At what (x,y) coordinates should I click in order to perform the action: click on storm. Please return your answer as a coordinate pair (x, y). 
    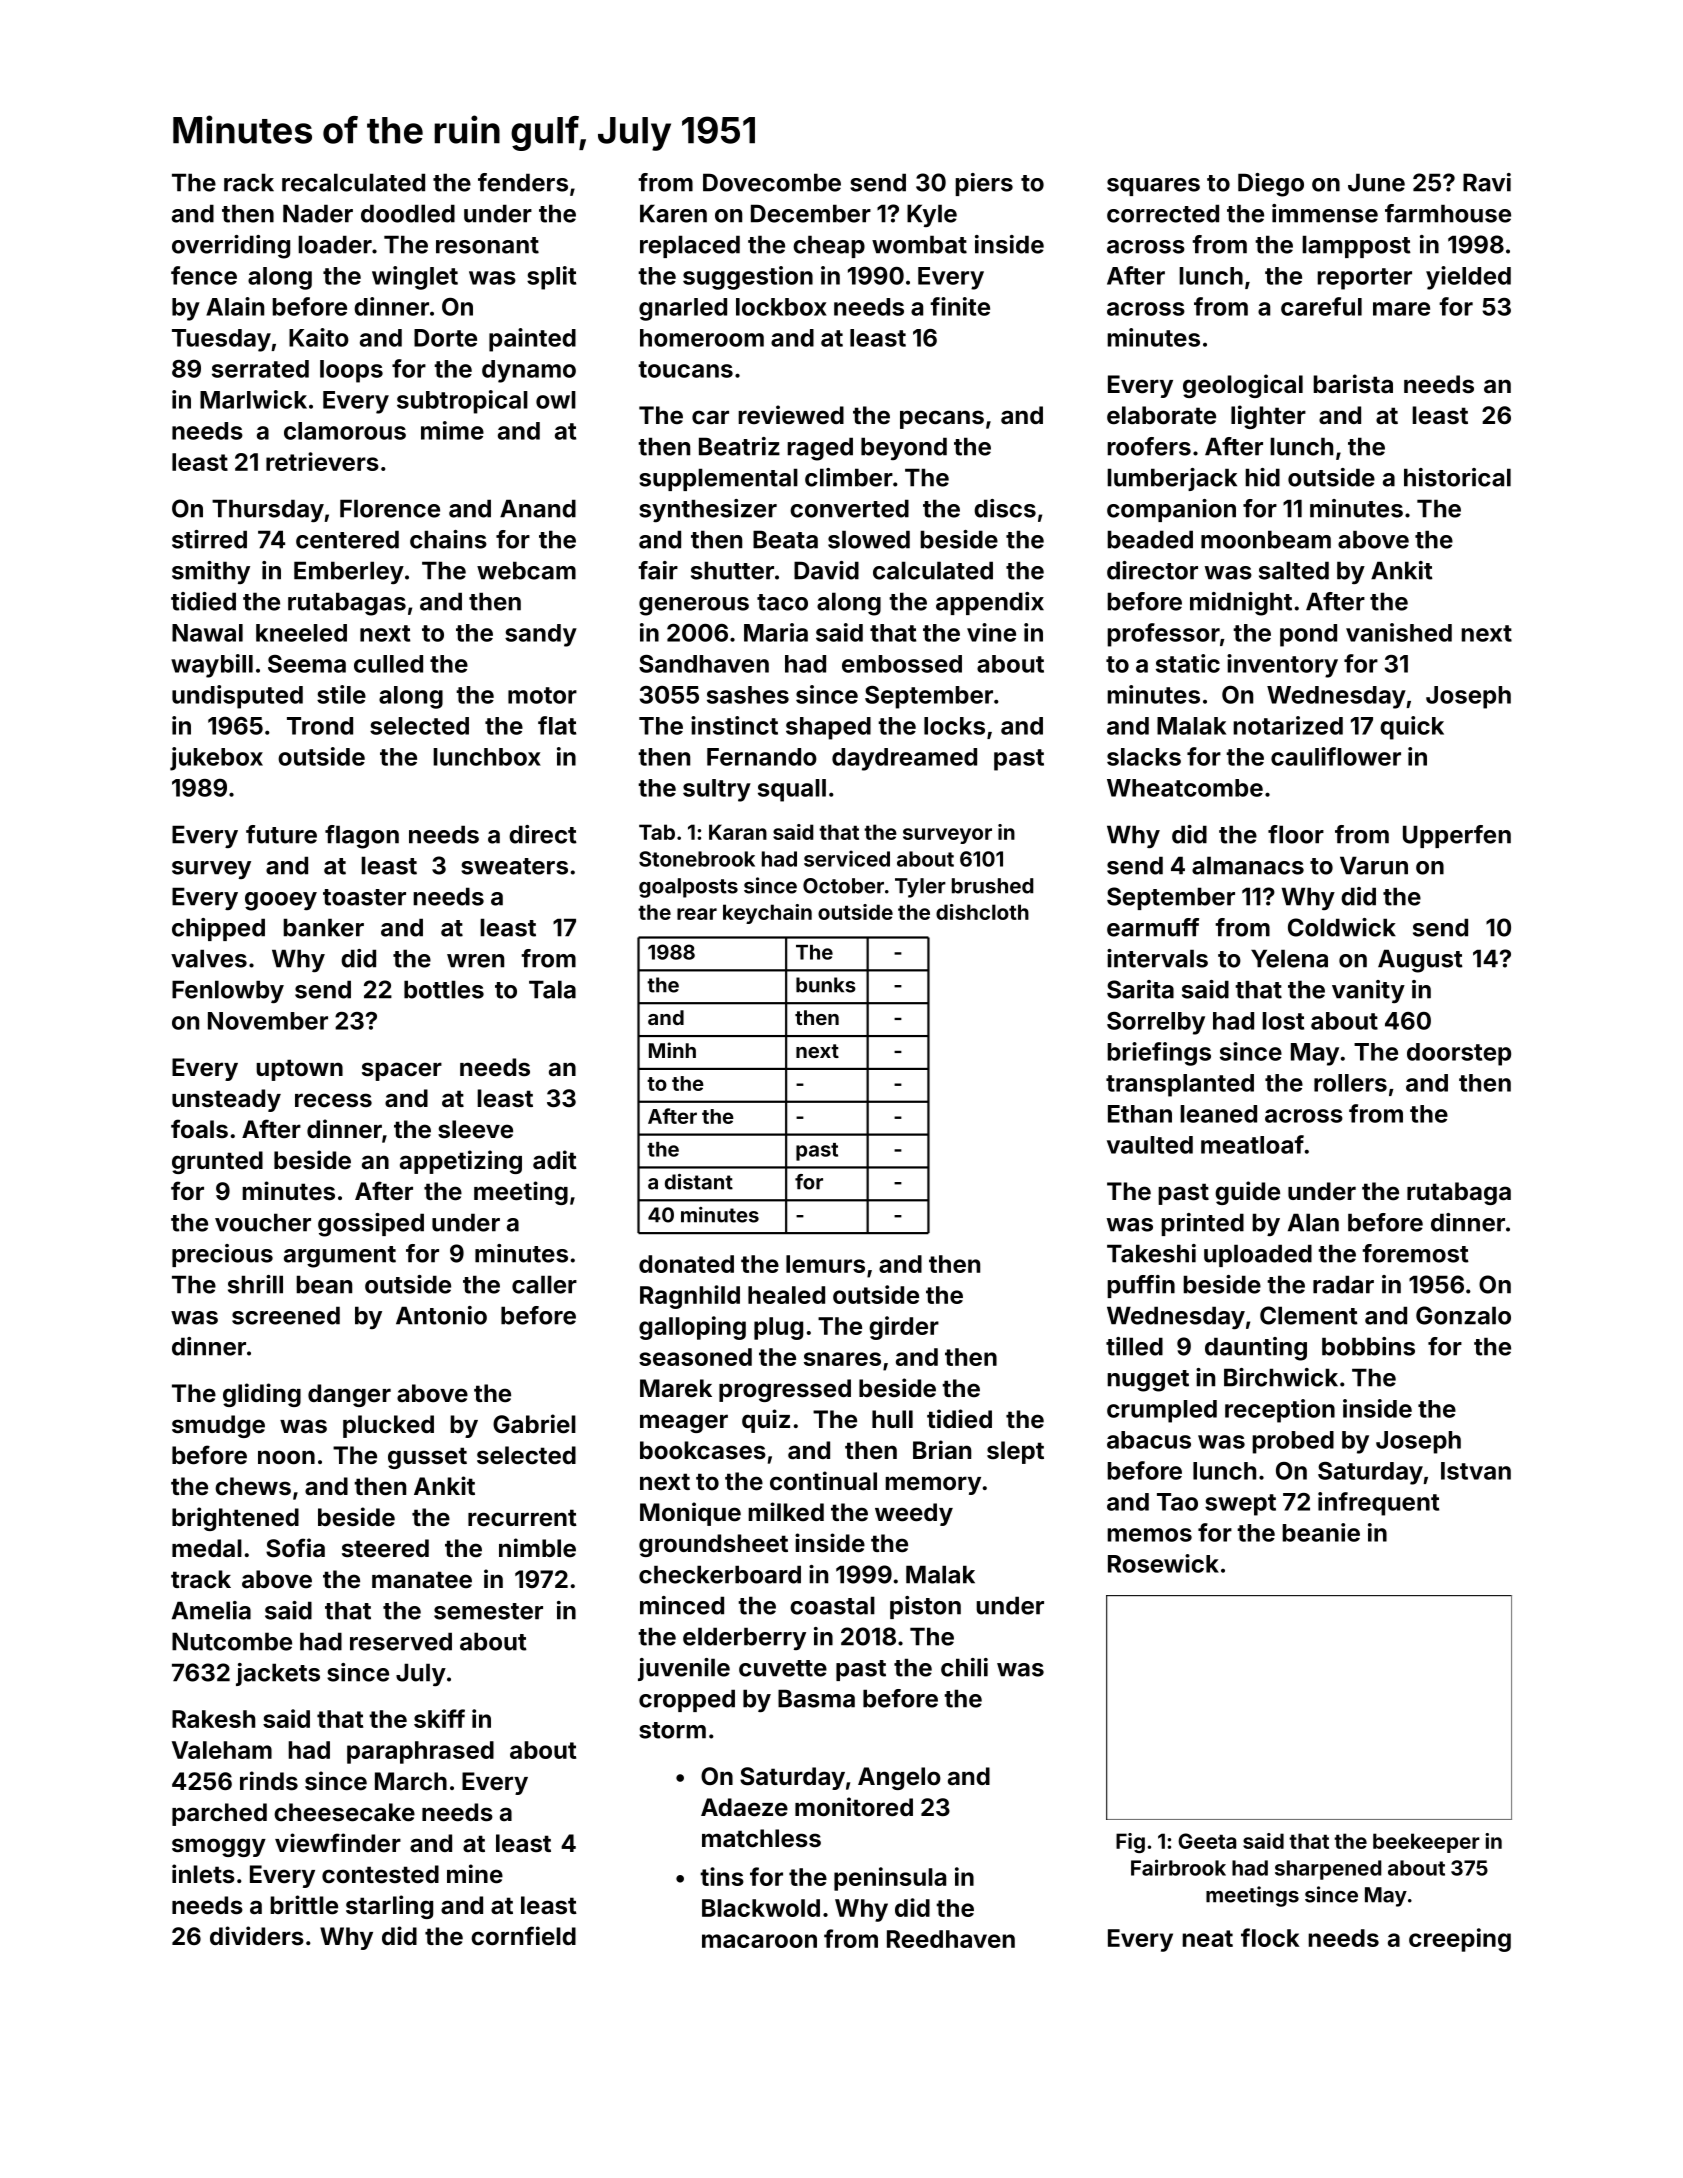
    Looking at the image, I should click on (672, 1730).
